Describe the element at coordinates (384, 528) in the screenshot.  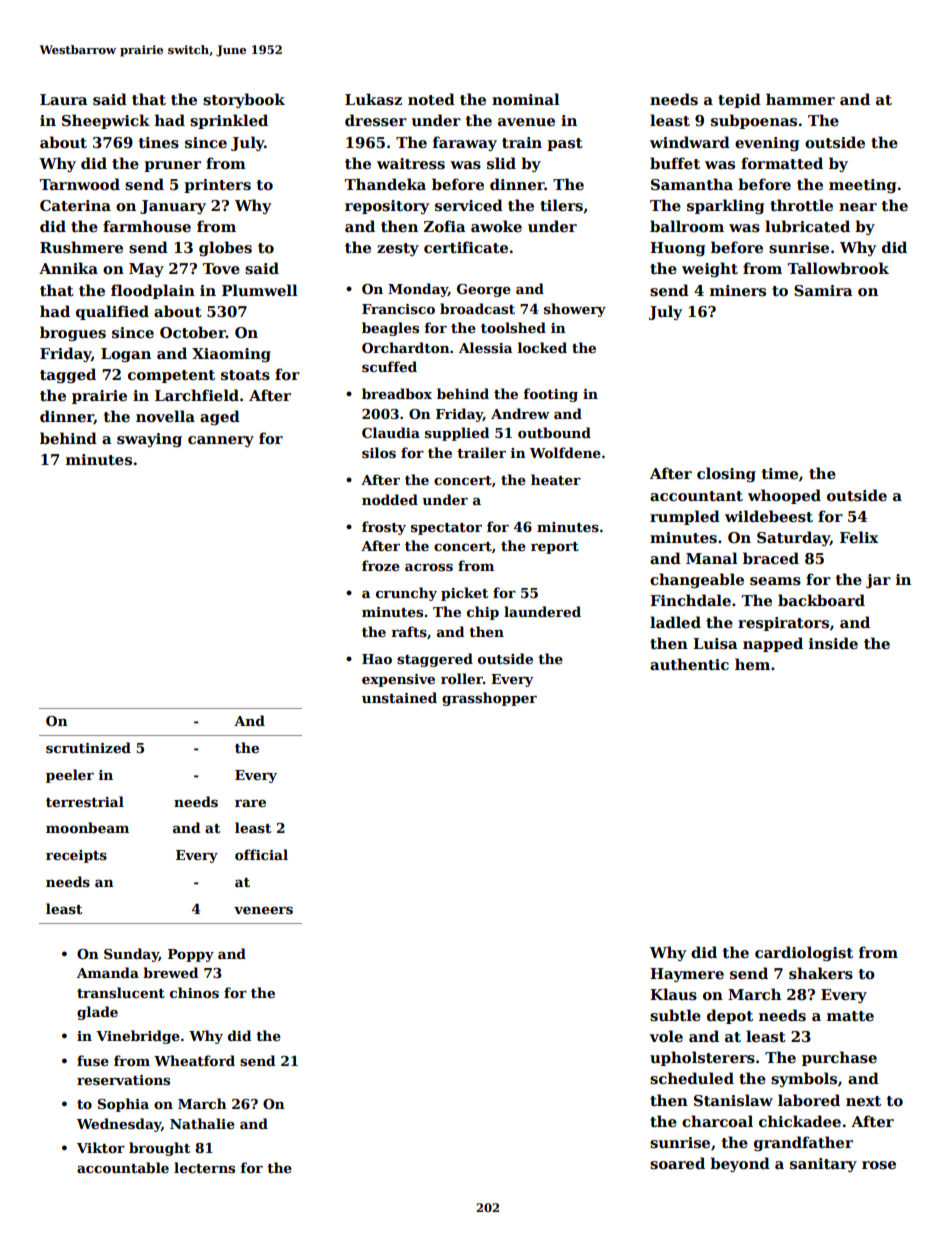
I see `frosty` at that location.
